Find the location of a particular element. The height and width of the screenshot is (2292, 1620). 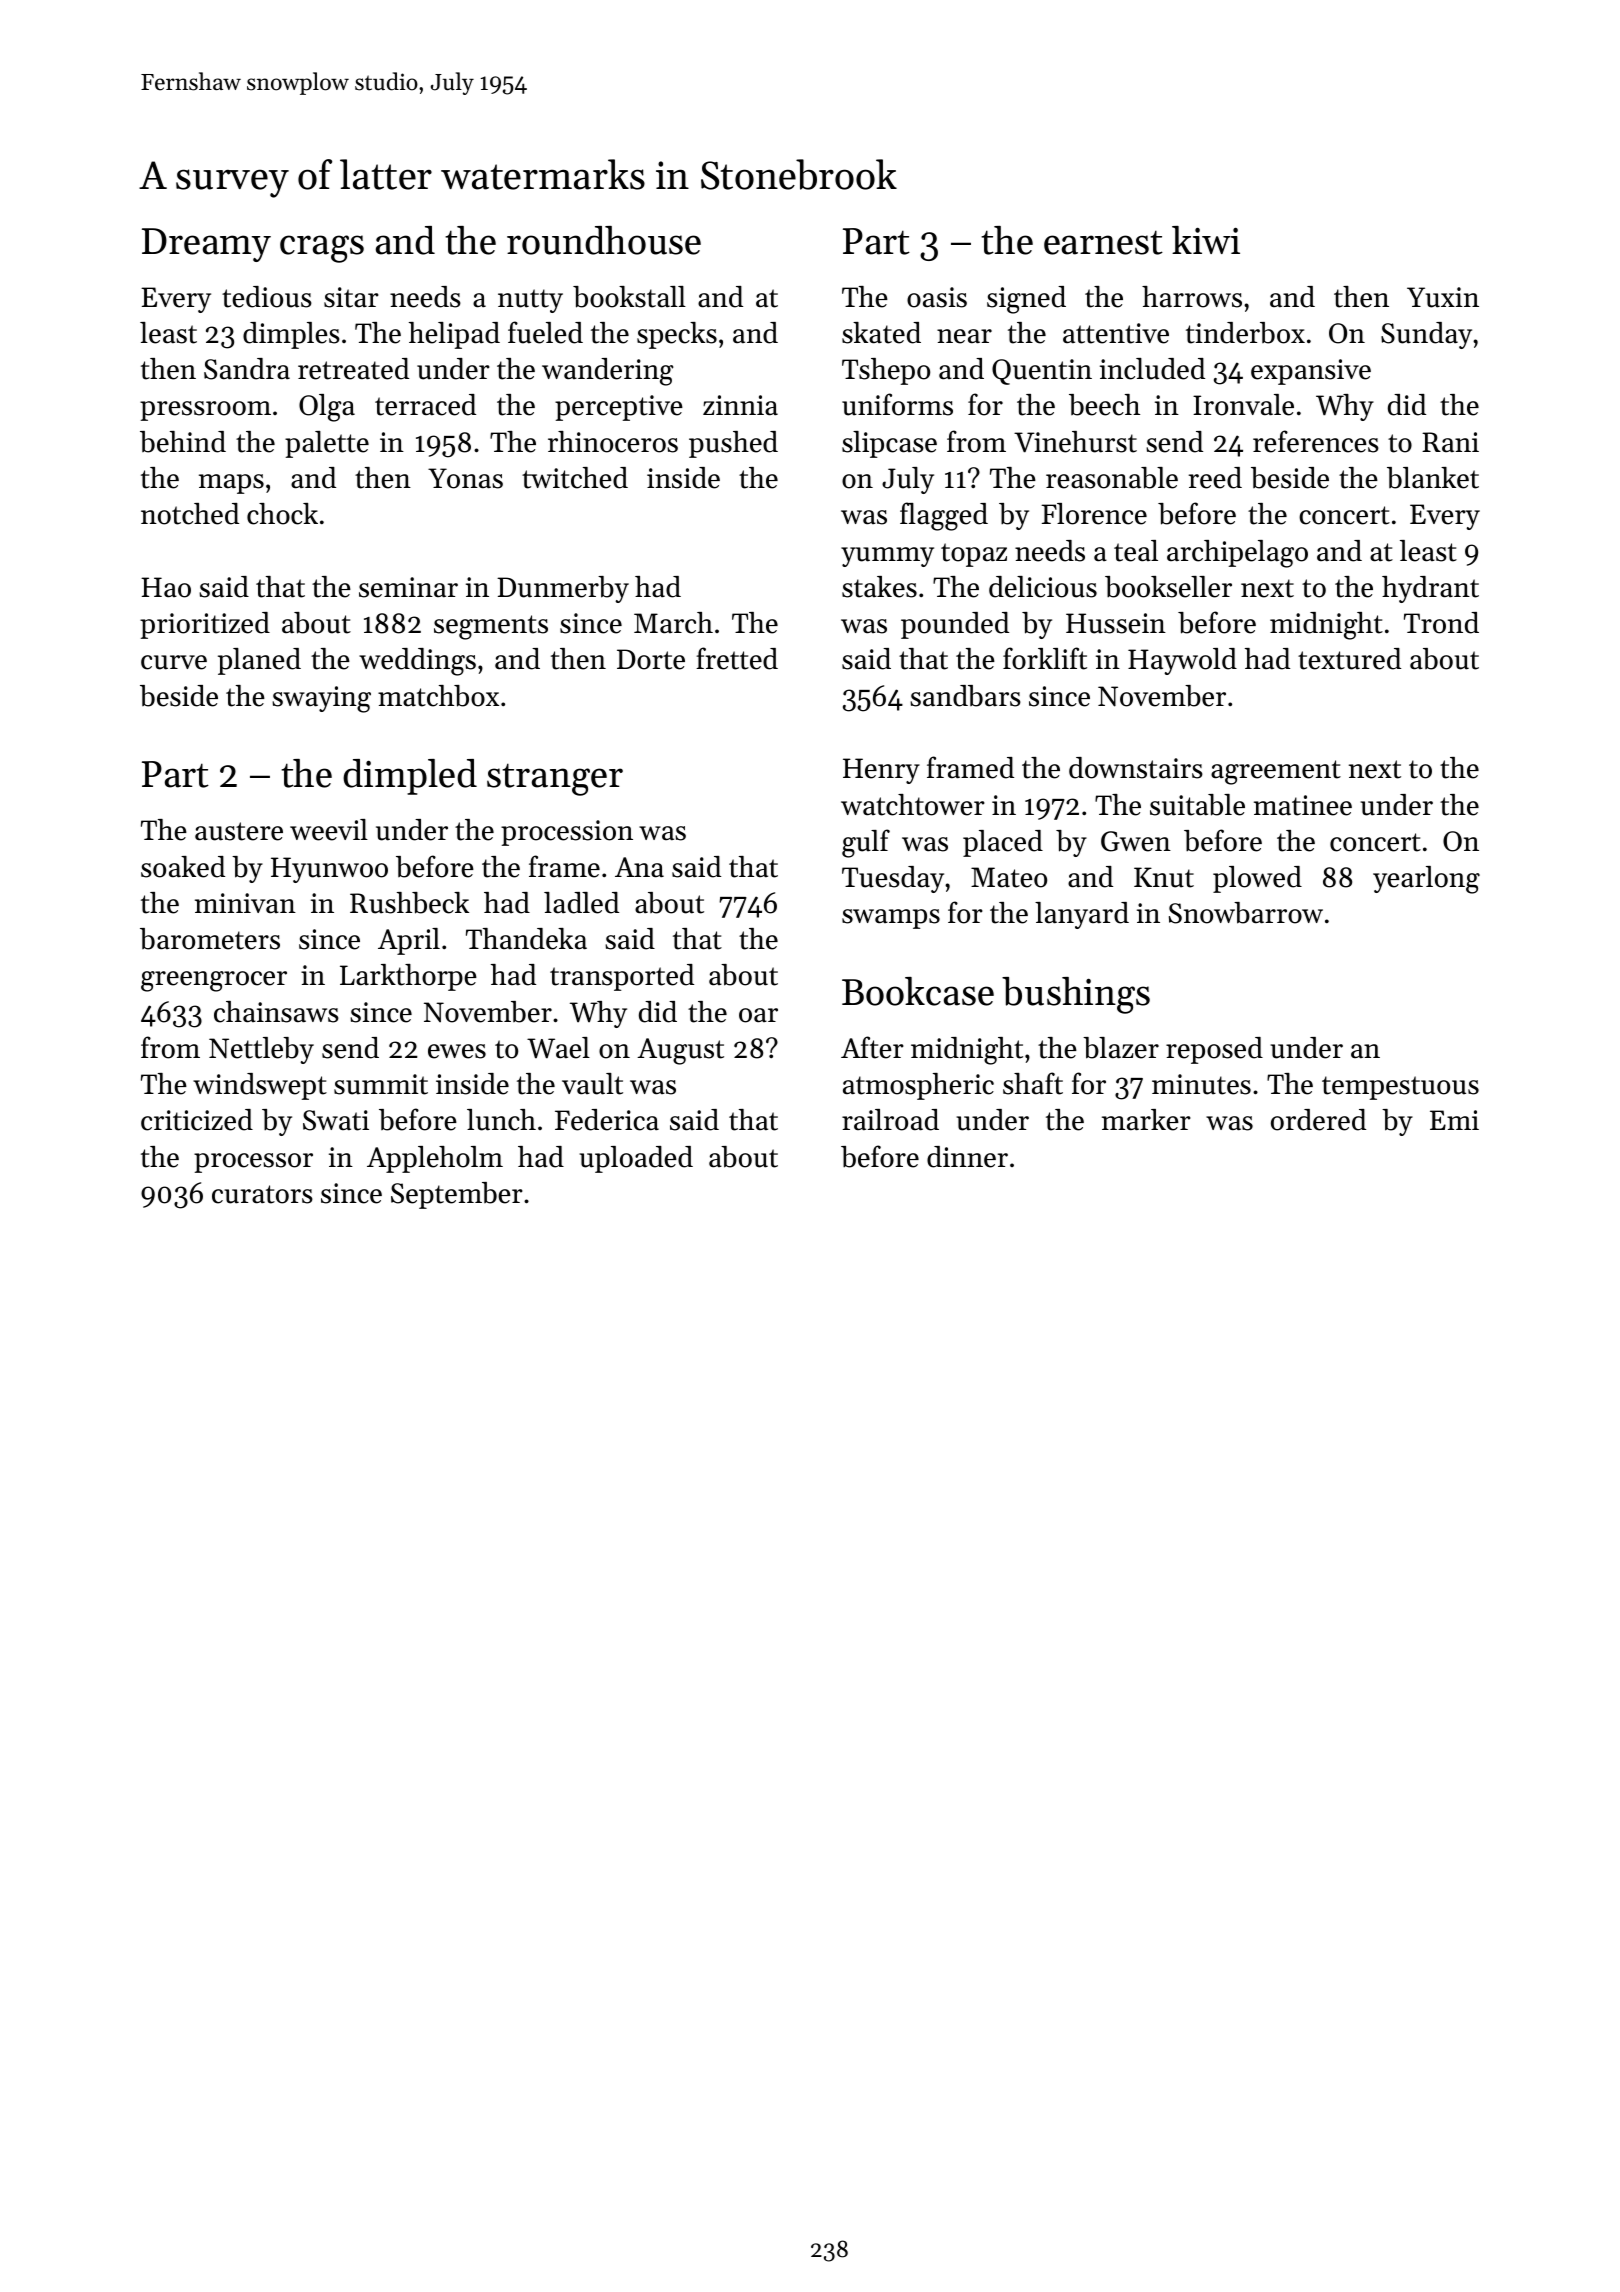

uploaded is located at coordinates (636, 1159).
